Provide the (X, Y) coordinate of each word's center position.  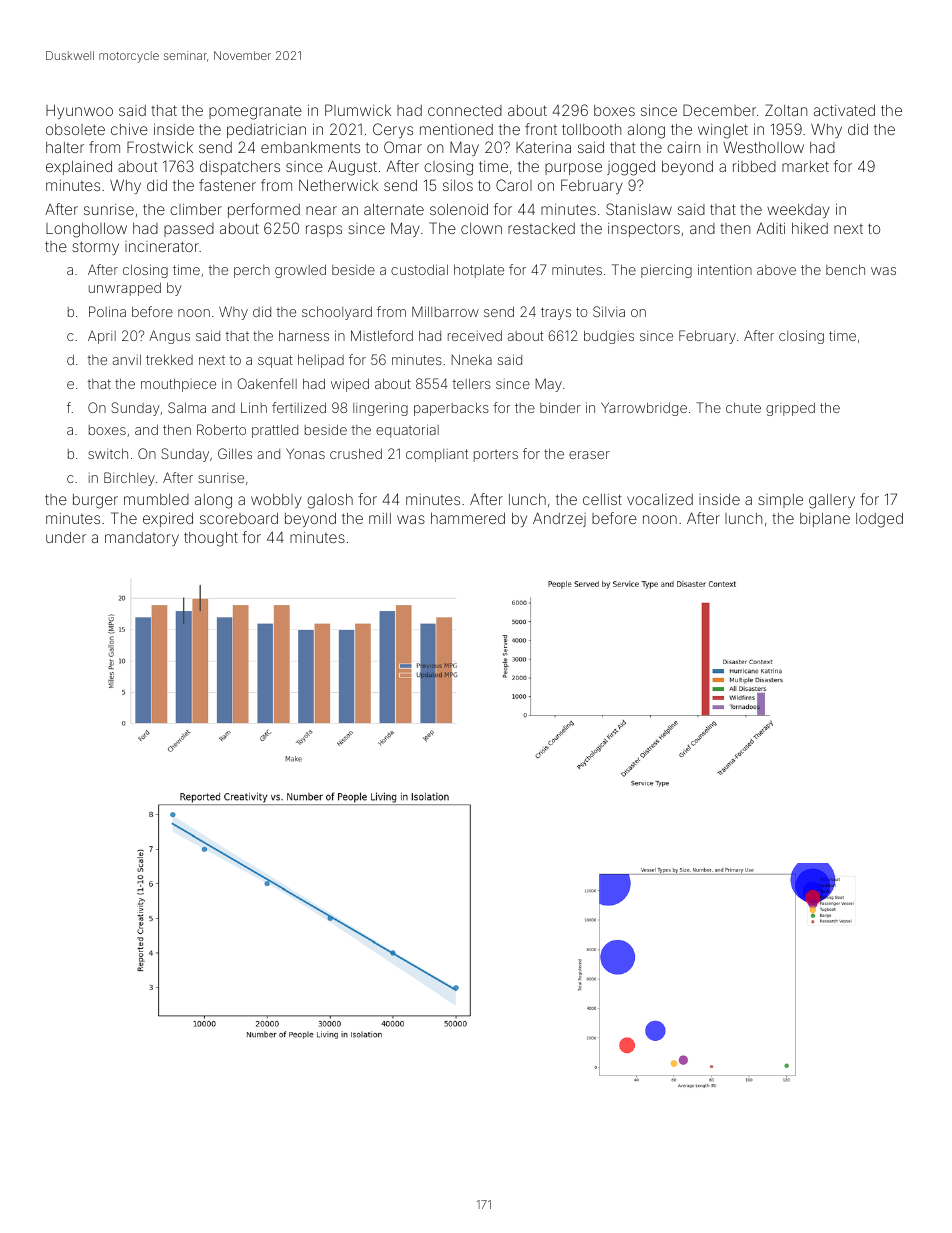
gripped (790, 409)
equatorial (407, 431)
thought (211, 539)
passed (189, 230)
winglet (723, 131)
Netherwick (338, 185)
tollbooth (591, 129)
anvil (127, 359)
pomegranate (255, 113)
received (475, 335)
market (805, 166)
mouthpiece (178, 385)
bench (845, 269)
